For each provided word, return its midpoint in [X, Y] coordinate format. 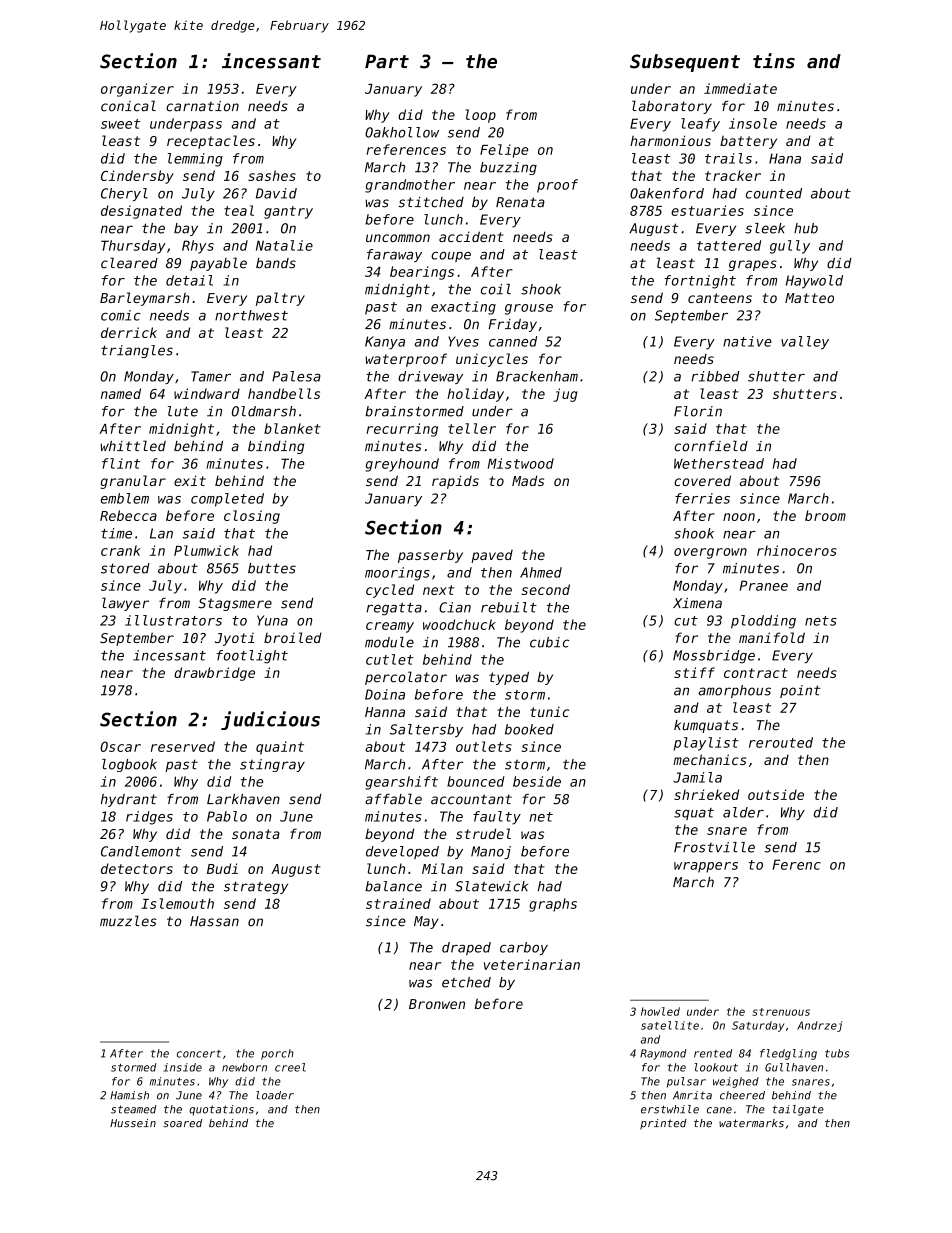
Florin [698, 411]
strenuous [781, 1012]
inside [182, 1067]
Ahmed [541, 572]
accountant [471, 799]
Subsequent [685, 63]
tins [774, 61]
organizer [137, 90]
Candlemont [141, 851]
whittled [133, 446]
